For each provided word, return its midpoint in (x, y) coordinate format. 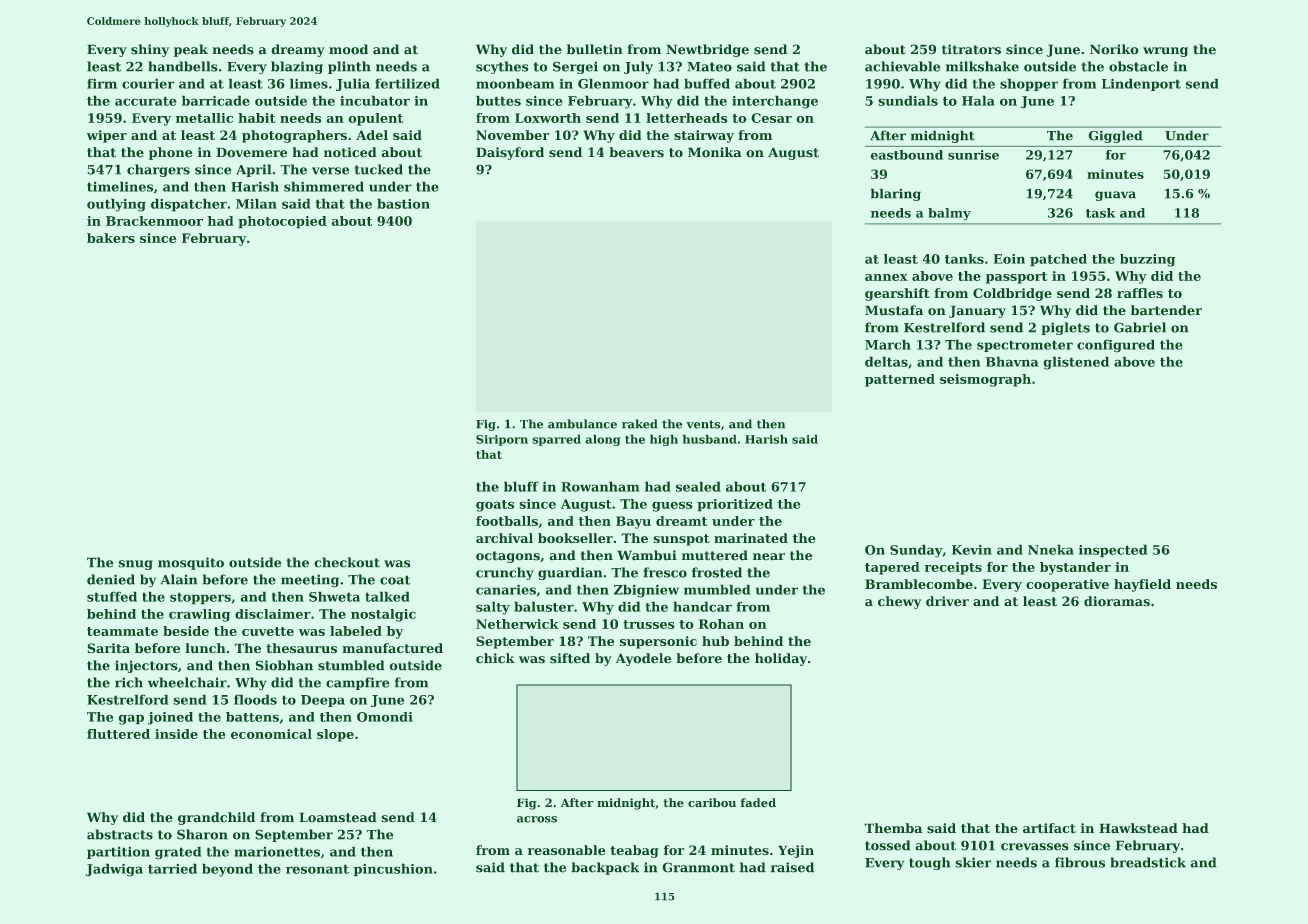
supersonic (658, 642)
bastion (403, 203)
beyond (227, 870)
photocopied (282, 222)
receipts (953, 568)
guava (1115, 196)
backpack (605, 868)
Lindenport (1141, 84)
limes (309, 83)
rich (129, 682)
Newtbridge (707, 50)
